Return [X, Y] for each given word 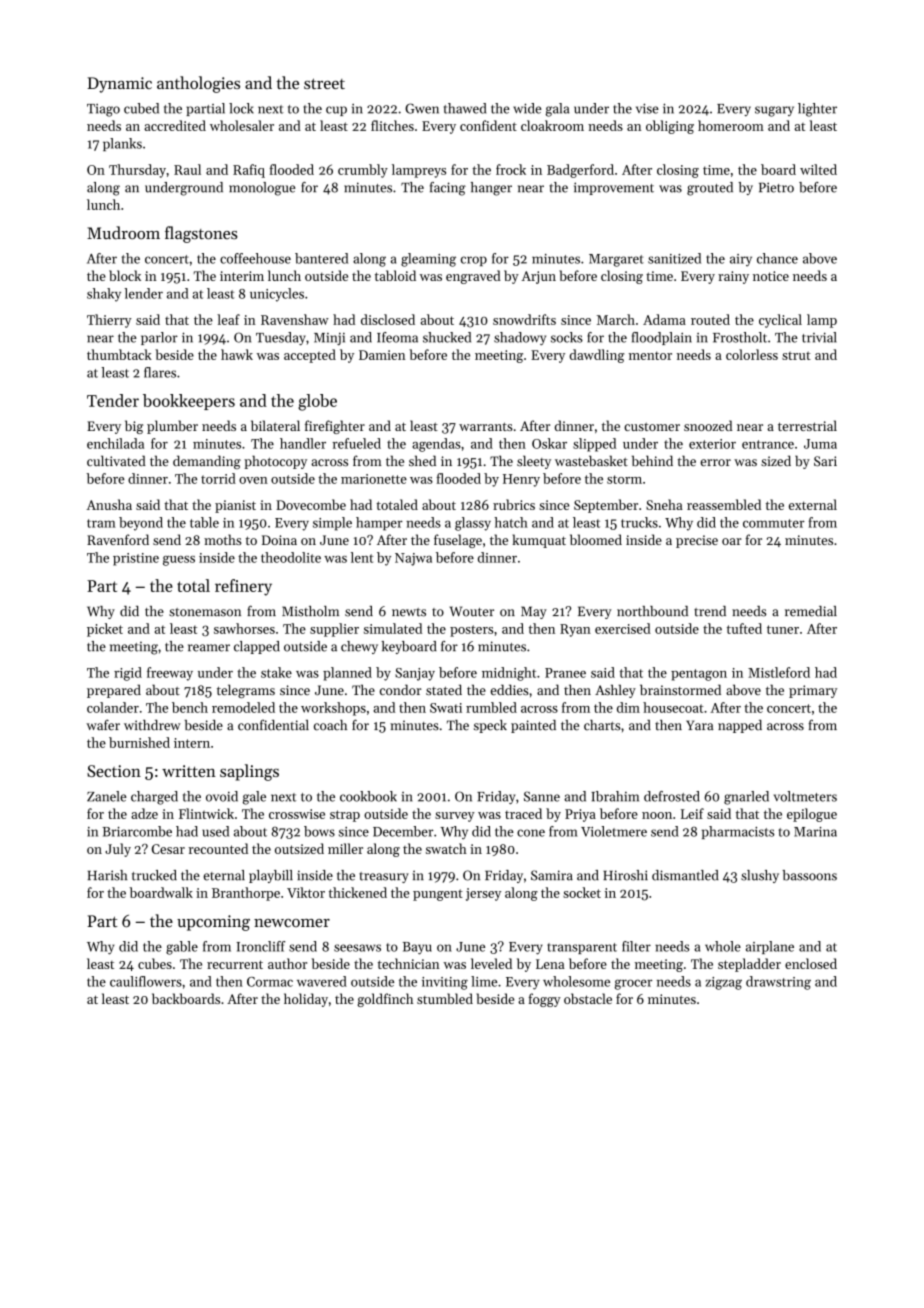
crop [474, 261]
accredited [175, 125]
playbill [271, 876]
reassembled [724, 504]
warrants [486, 426]
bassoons [809, 875]
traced [523, 813]
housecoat [673, 707]
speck [490, 726]
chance [777, 258]
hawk [237, 354]
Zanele [107, 796]
